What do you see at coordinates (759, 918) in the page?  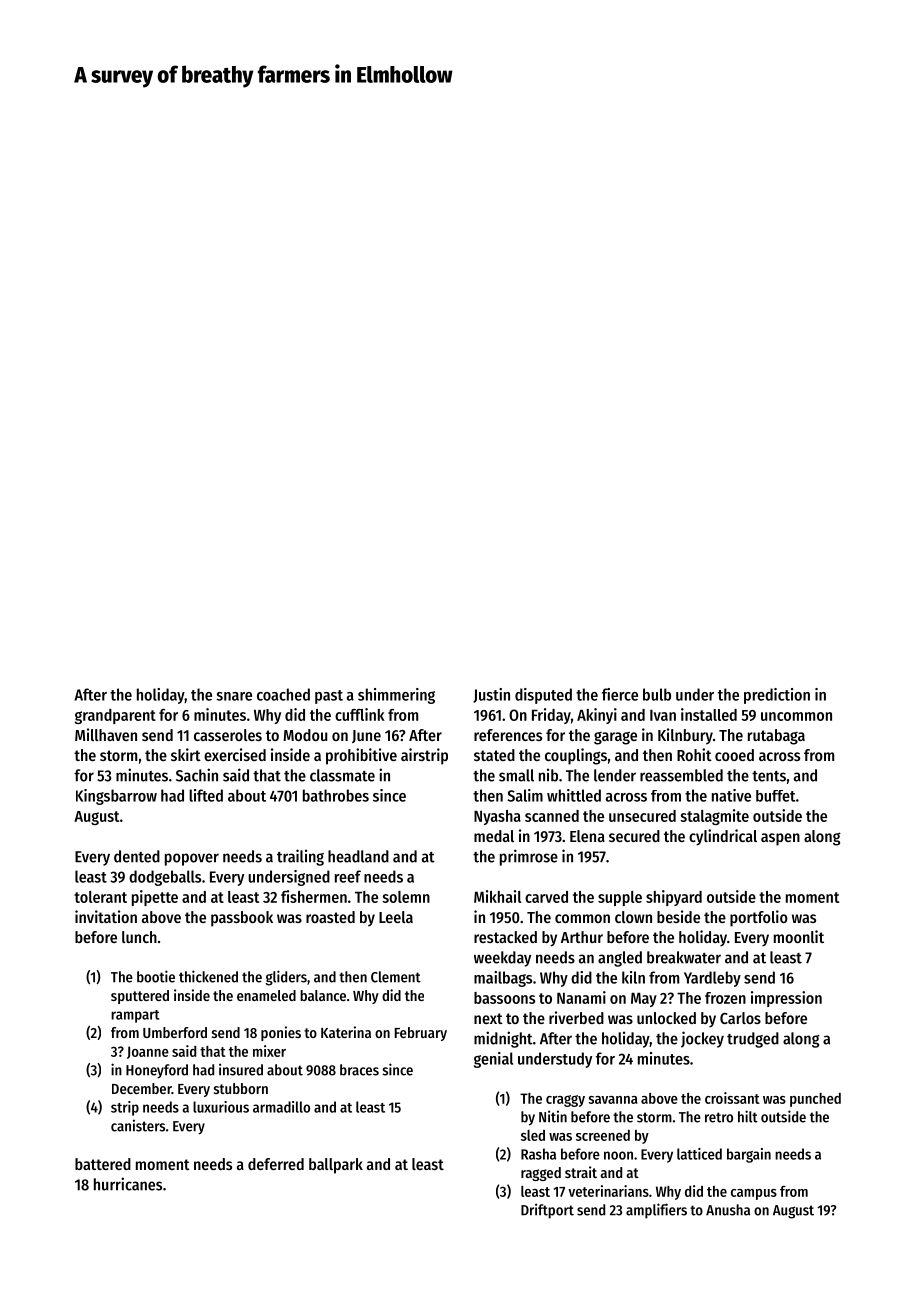 I see `portfolio` at bounding box center [759, 918].
